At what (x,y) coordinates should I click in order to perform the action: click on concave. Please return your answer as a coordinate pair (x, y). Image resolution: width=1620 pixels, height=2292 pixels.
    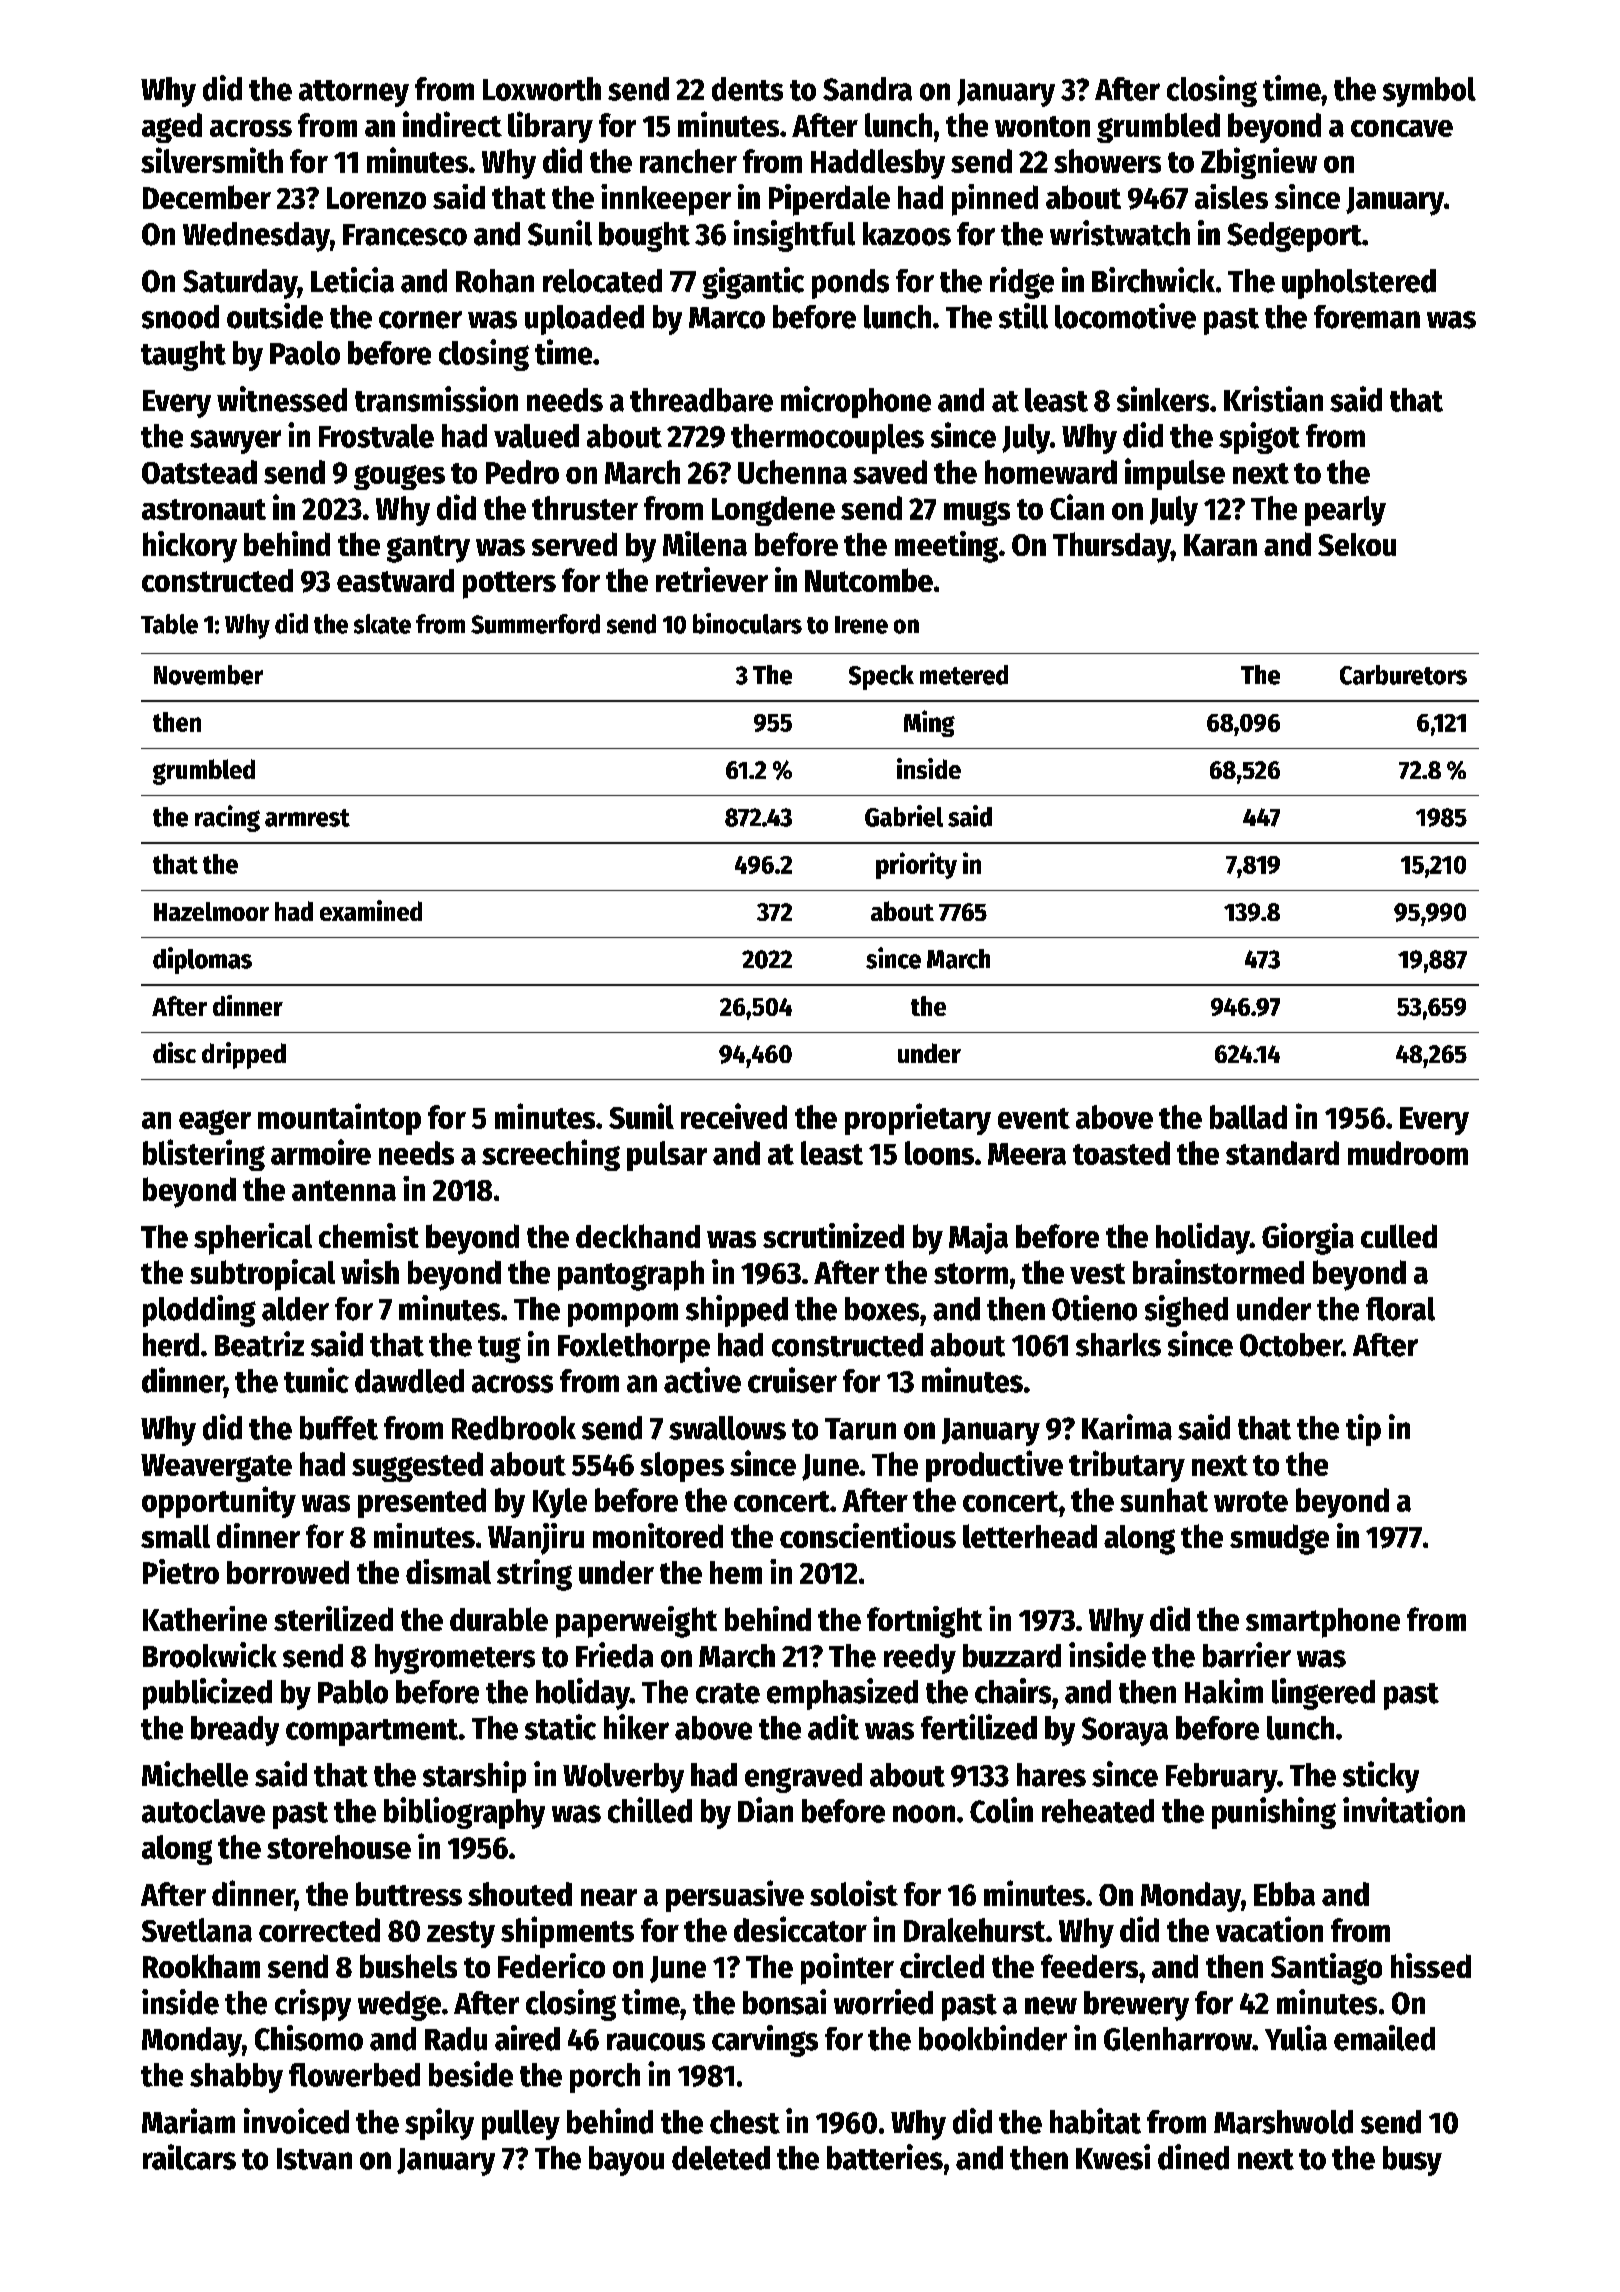
    Looking at the image, I should click on (1402, 128).
